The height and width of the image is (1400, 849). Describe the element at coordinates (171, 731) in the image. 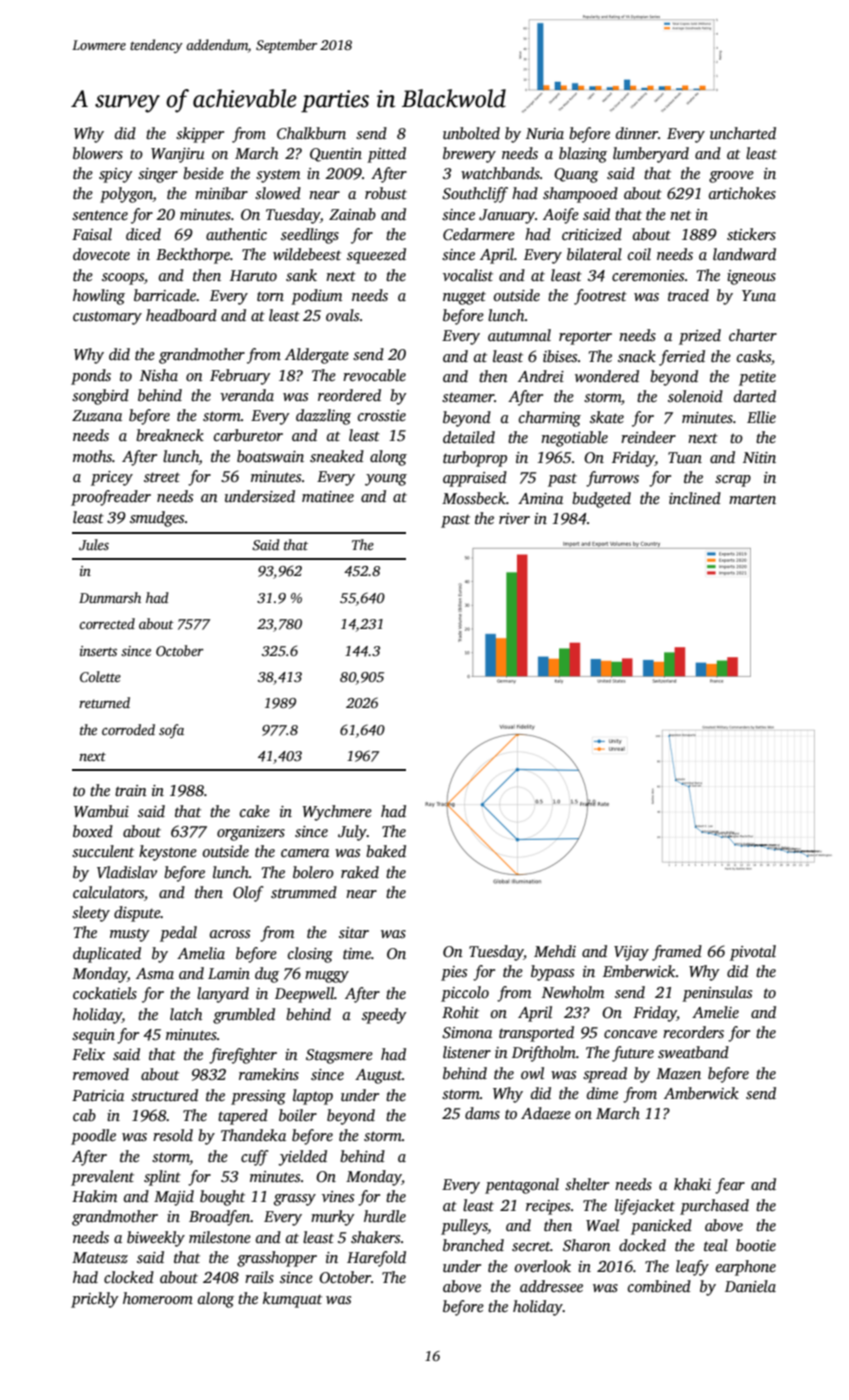

I see `sofa` at that location.
